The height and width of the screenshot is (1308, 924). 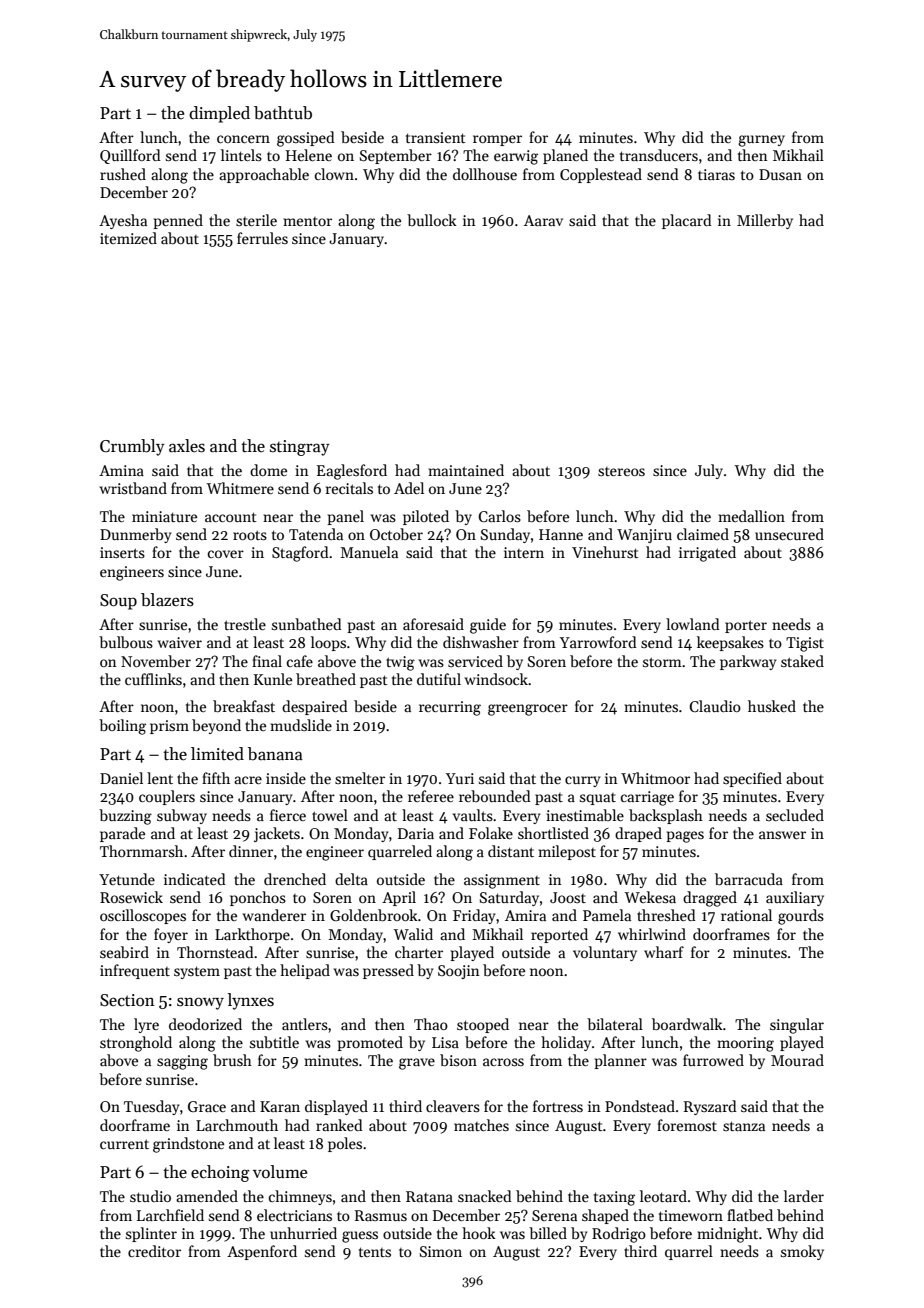 I want to click on Larkthorpe, so click(x=252, y=935).
